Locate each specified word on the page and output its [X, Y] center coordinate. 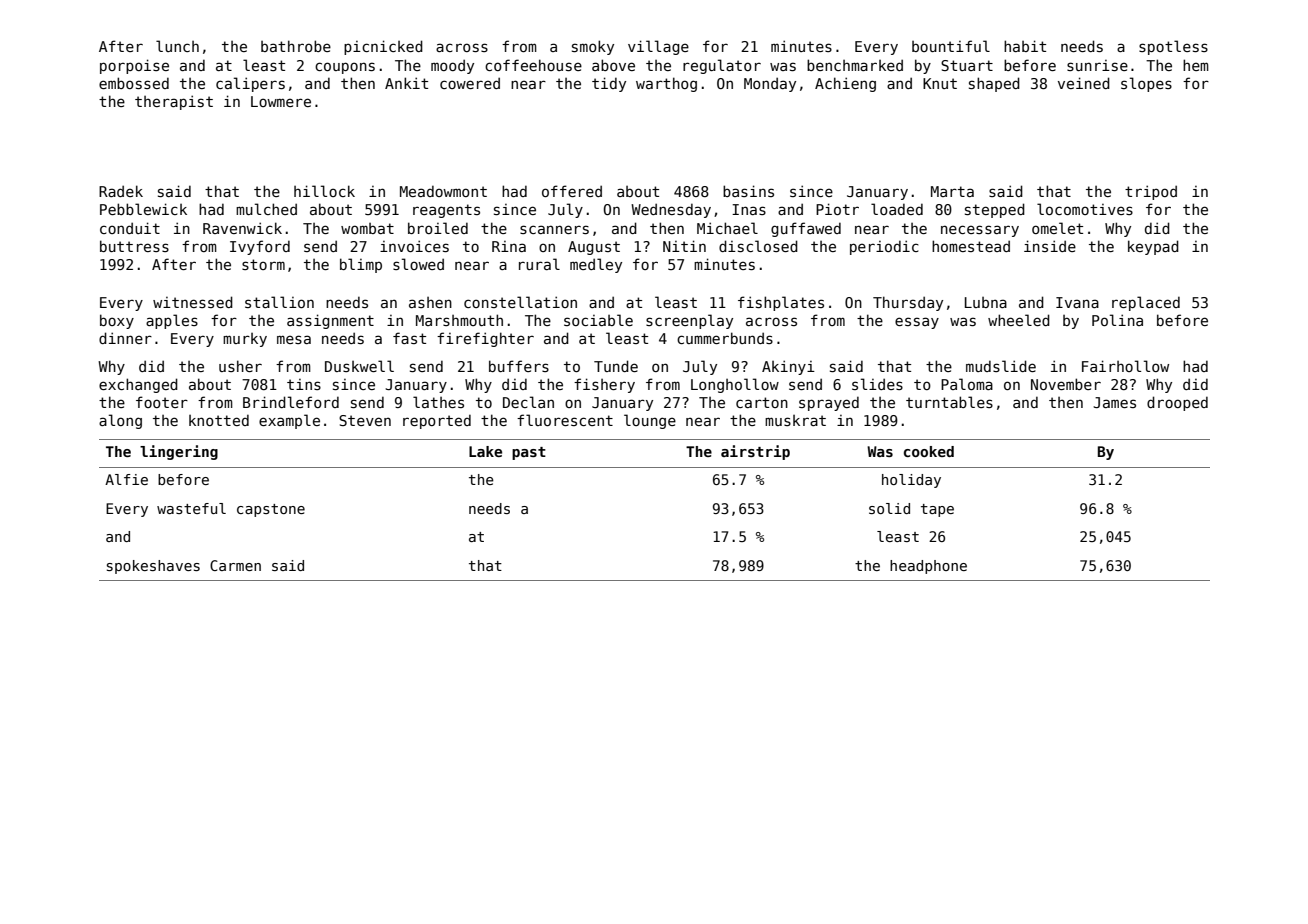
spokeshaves [153, 567]
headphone [928, 567]
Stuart [967, 65]
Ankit [406, 83]
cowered [470, 83]
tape [937, 510]
